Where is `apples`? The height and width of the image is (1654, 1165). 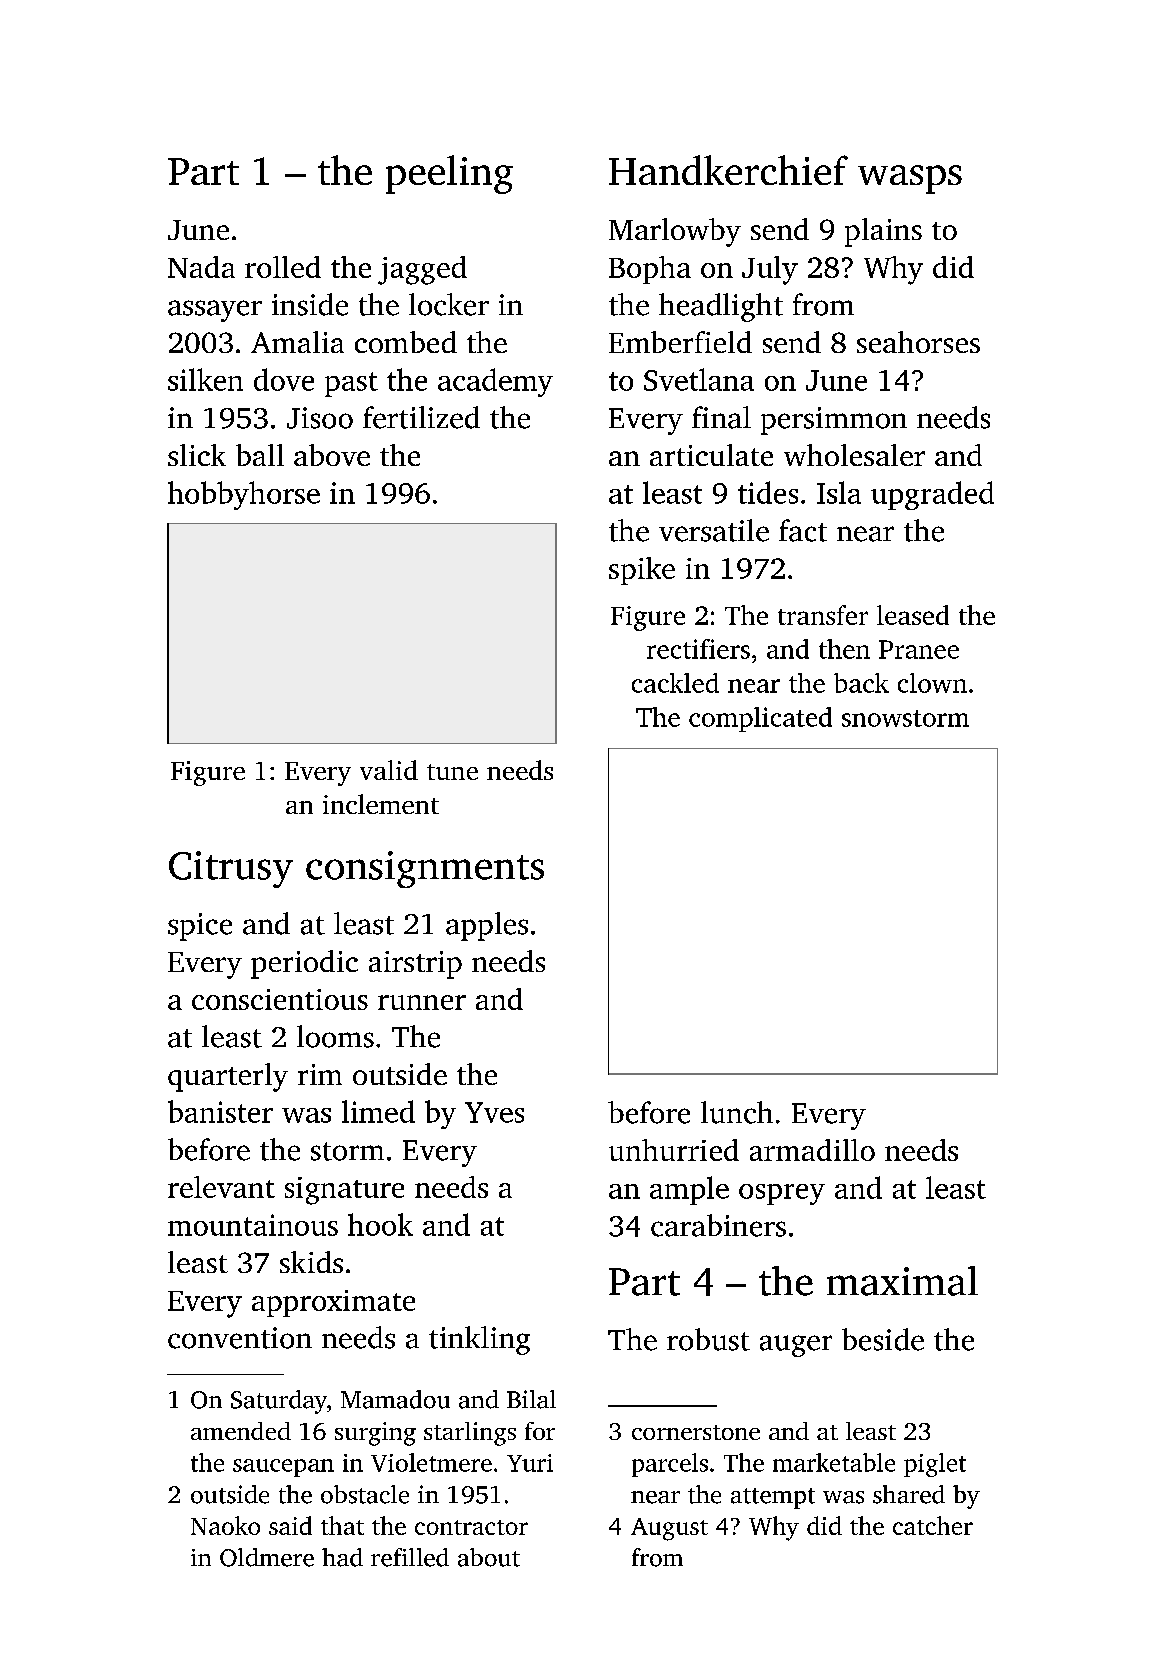 apples is located at coordinates (487, 926).
